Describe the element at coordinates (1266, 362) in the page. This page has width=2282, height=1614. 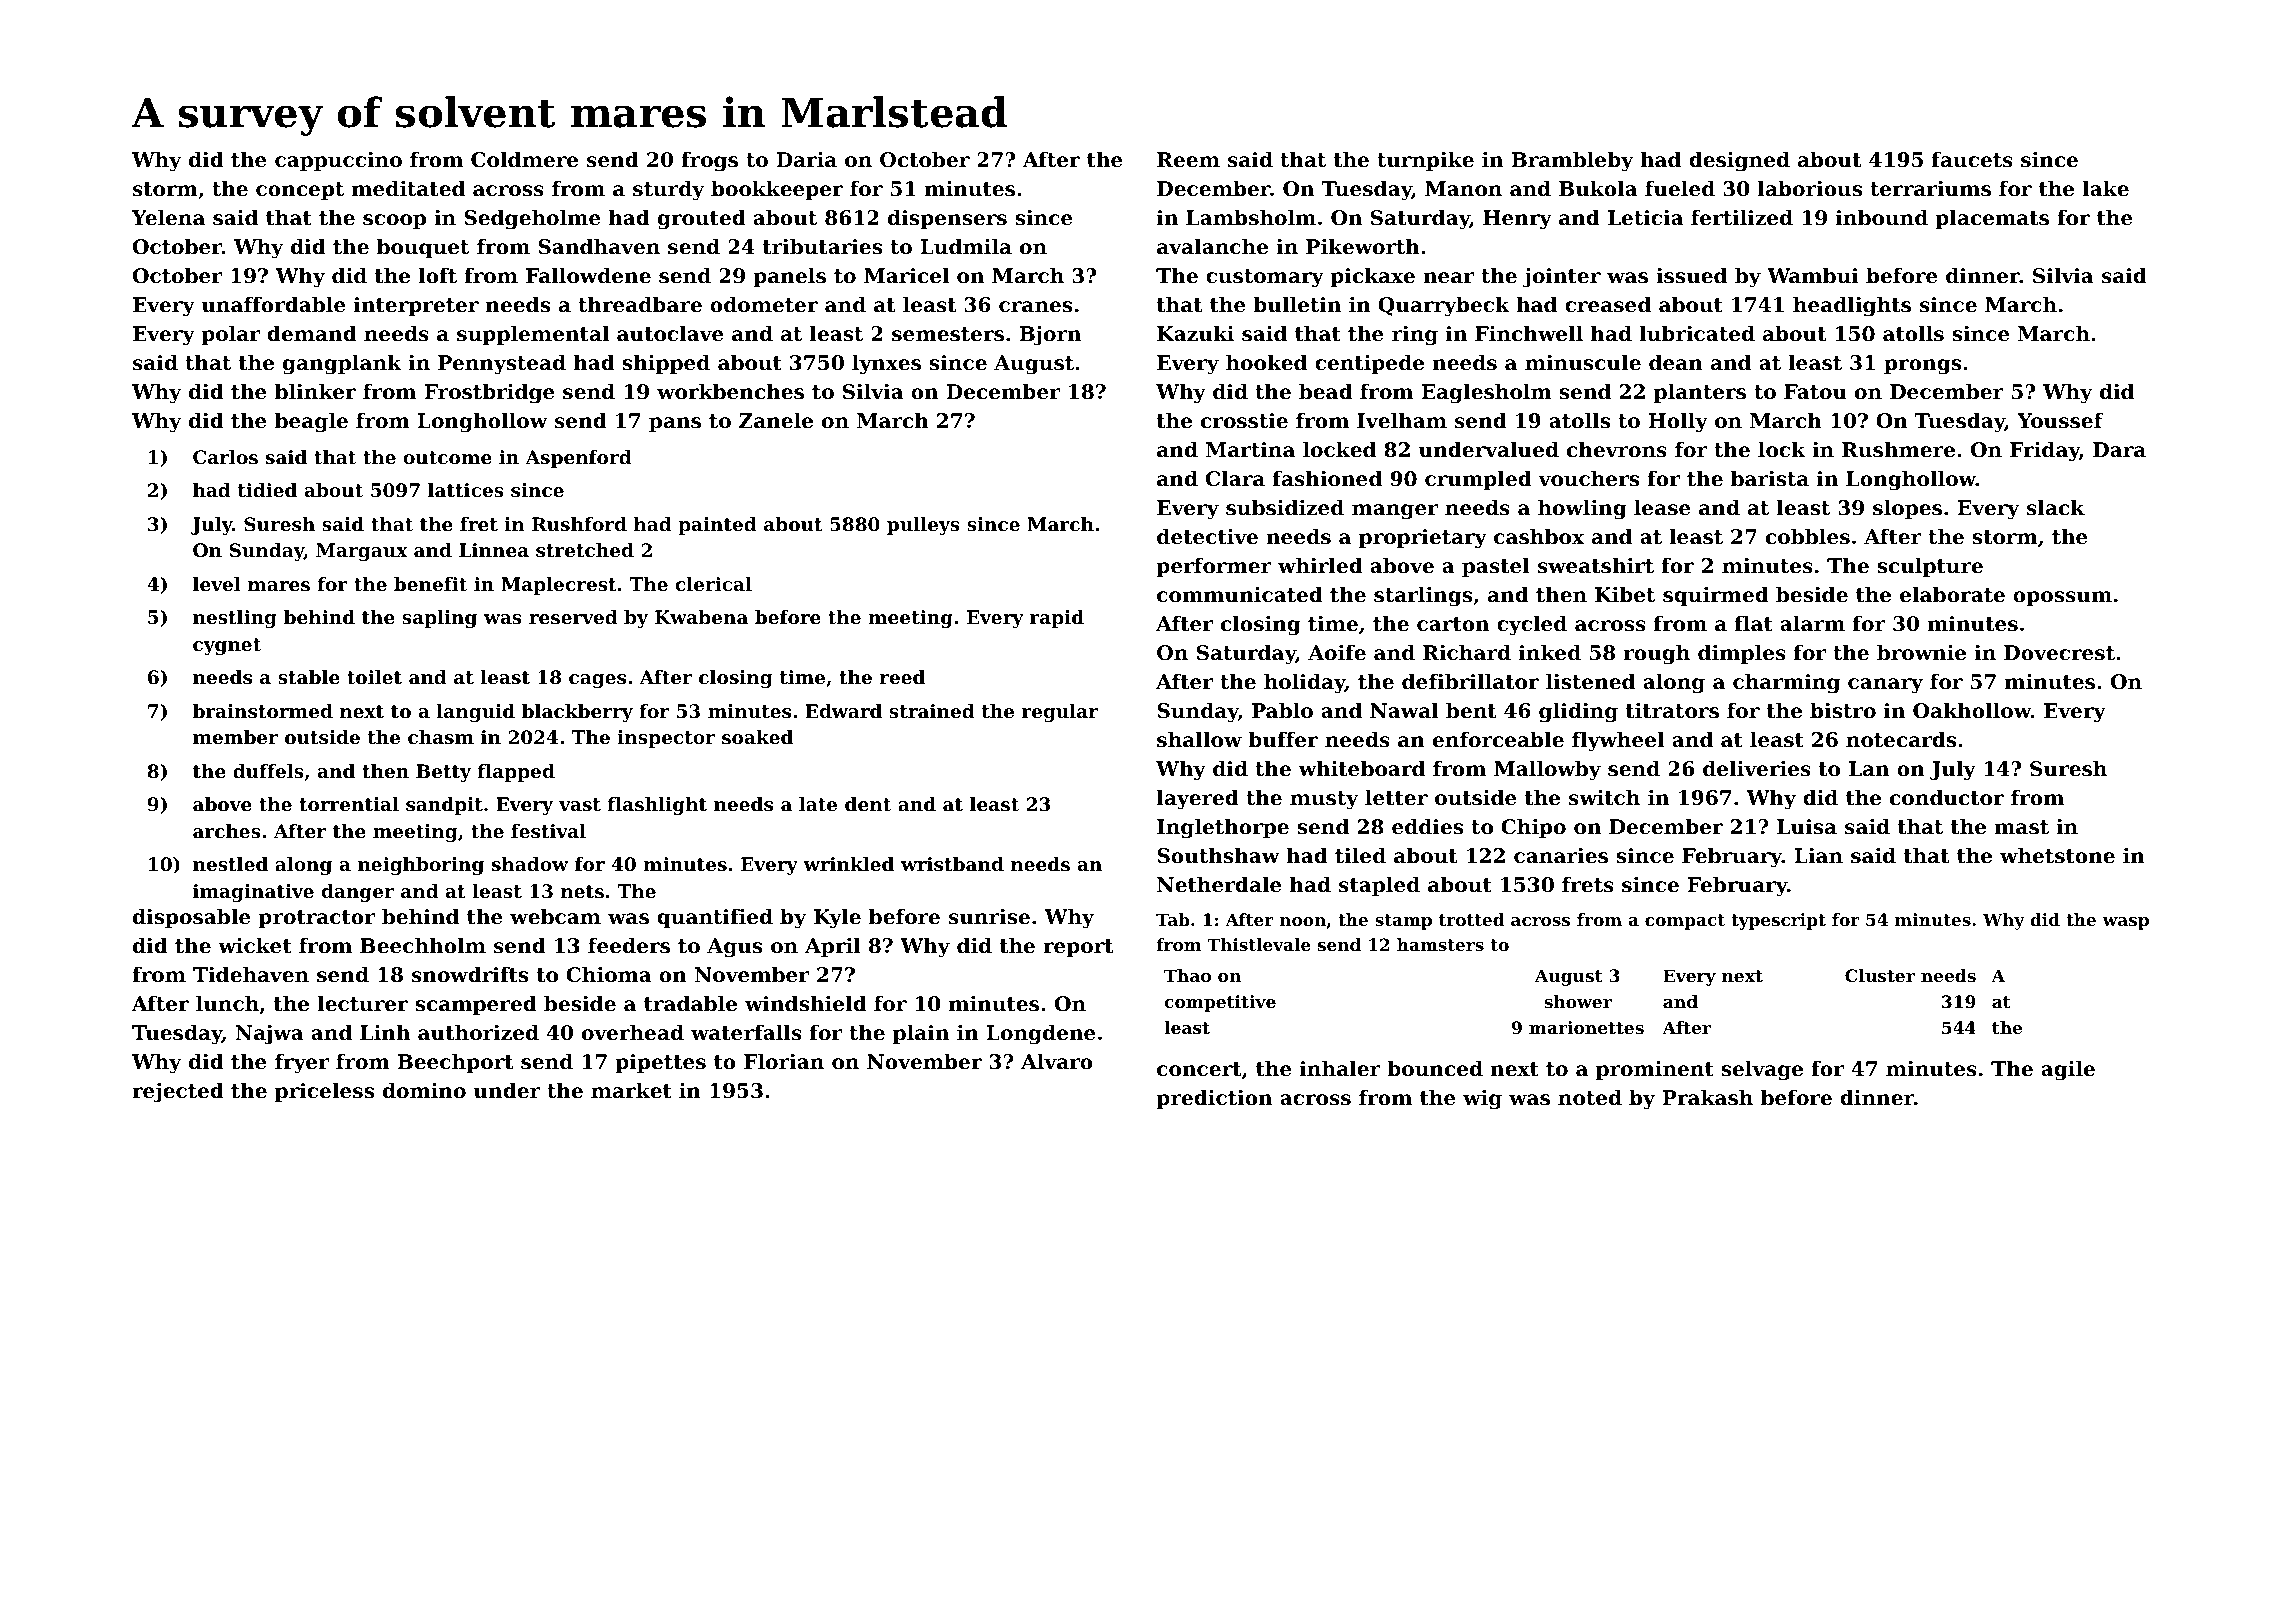
I see `hooked` at that location.
